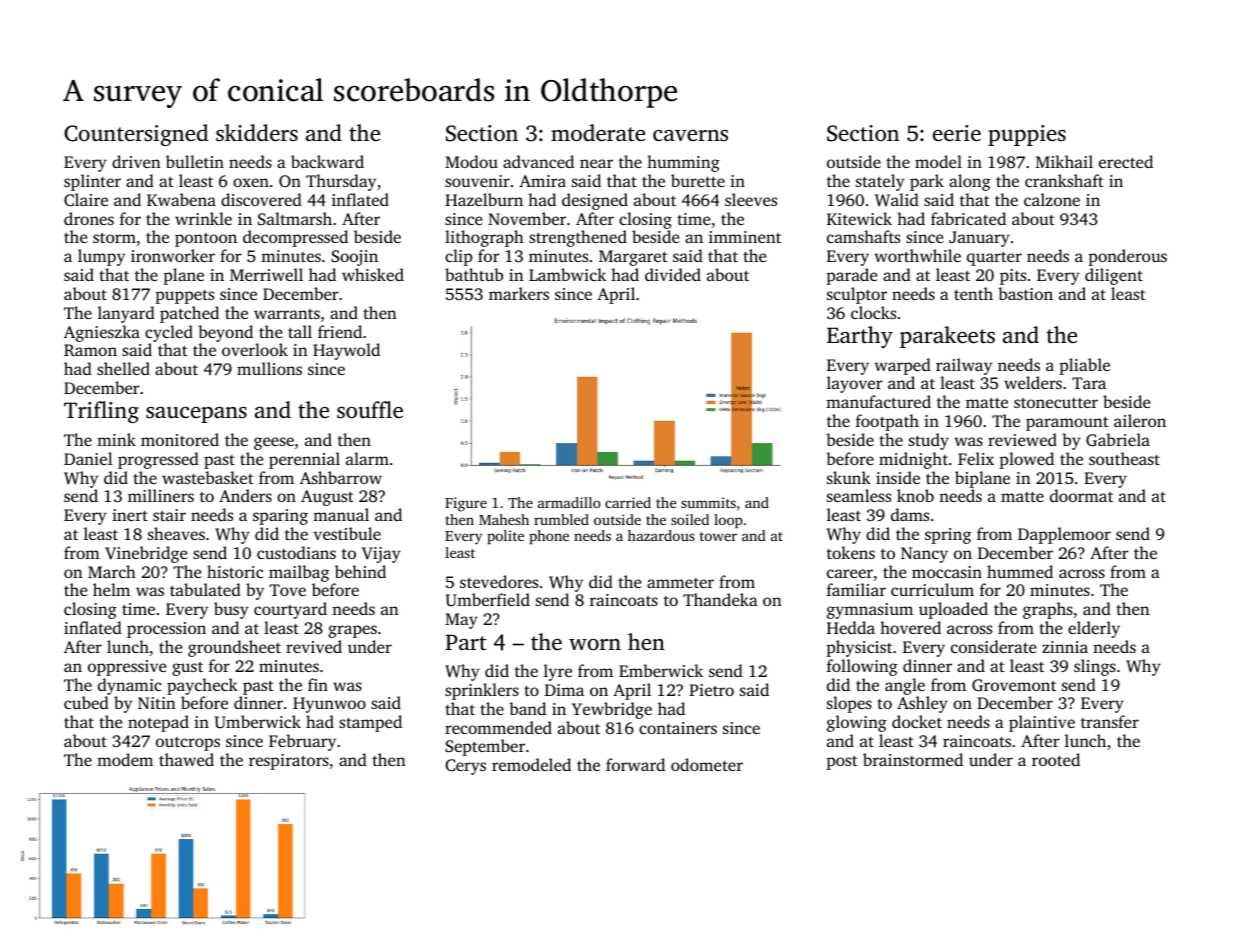 The image size is (1233, 952). Describe the element at coordinates (158, 723) in the screenshot. I see `notepad` at that location.
